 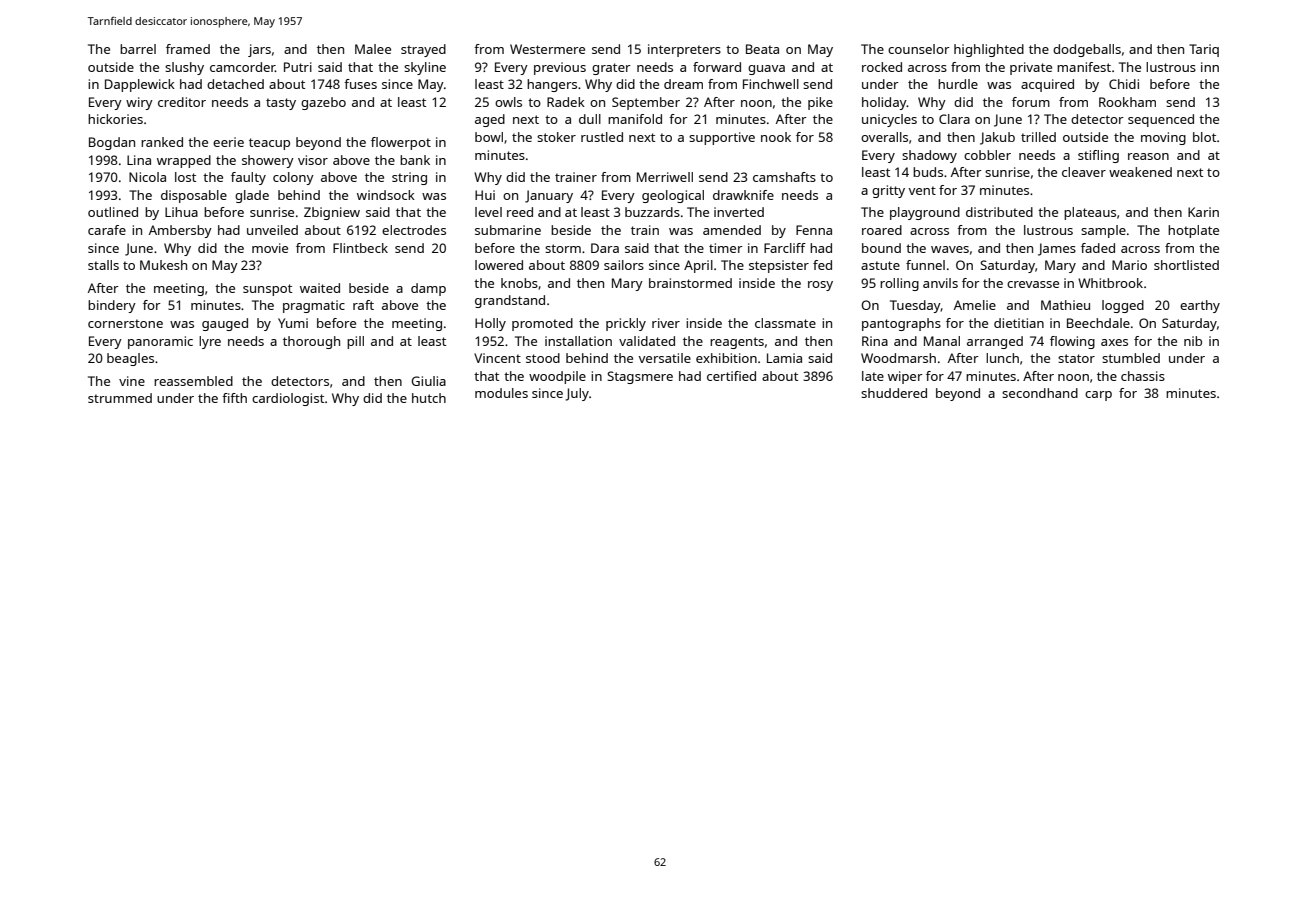 I want to click on glade, so click(x=252, y=196).
